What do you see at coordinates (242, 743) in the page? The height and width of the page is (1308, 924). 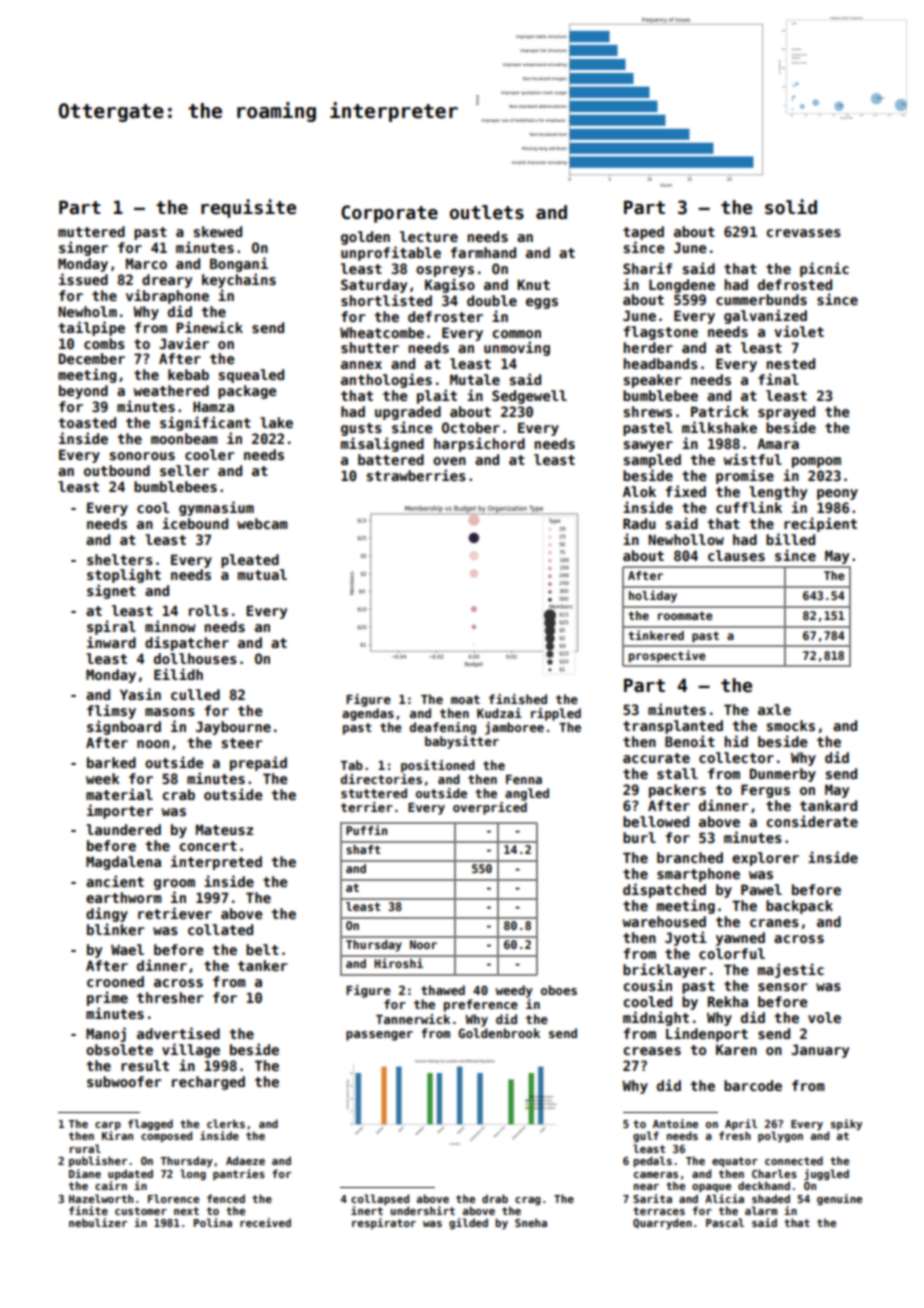 I see `steer` at bounding box center [242, 743].
